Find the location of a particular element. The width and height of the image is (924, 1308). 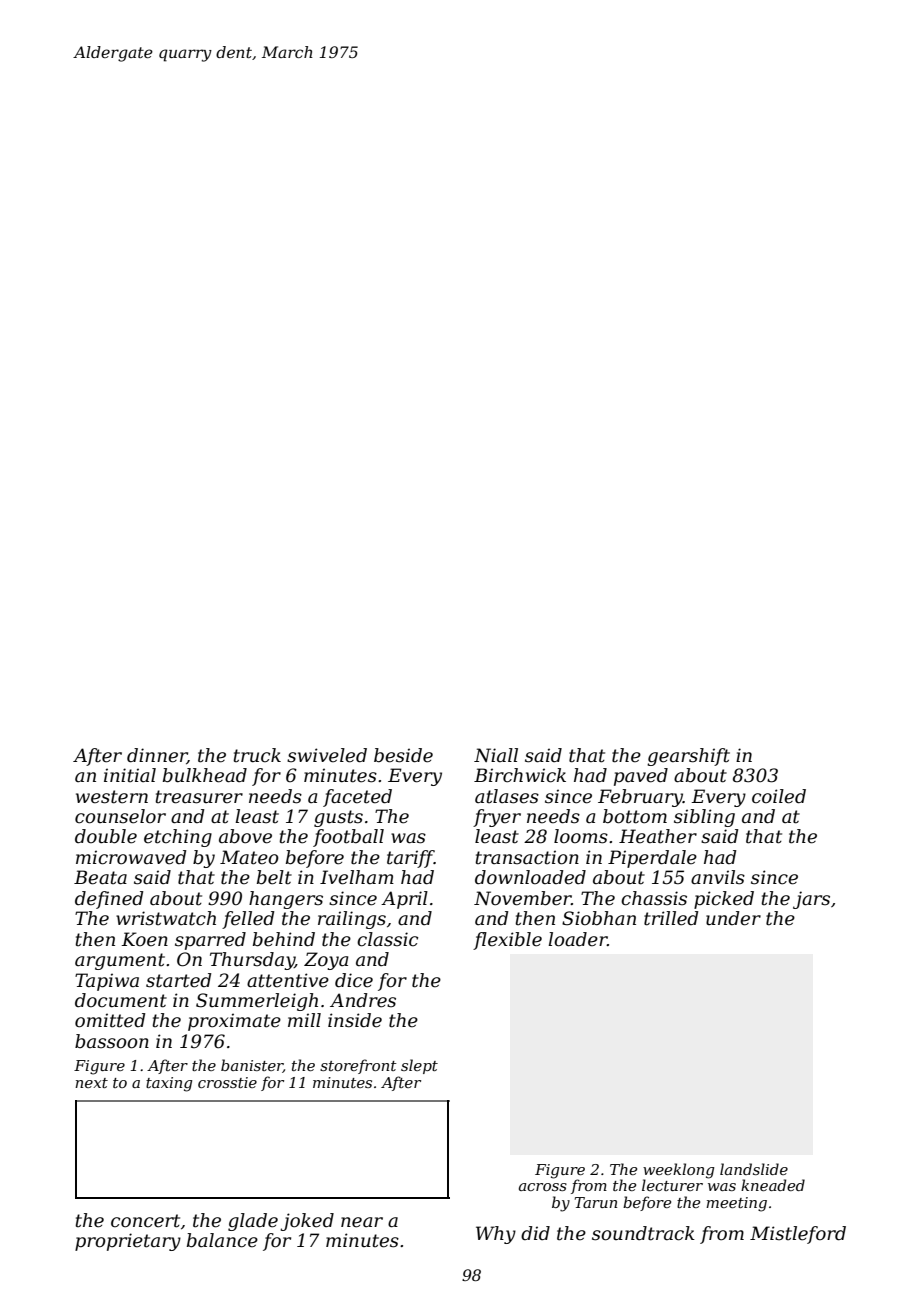

Andres is located at coordinates (363, 1000).
